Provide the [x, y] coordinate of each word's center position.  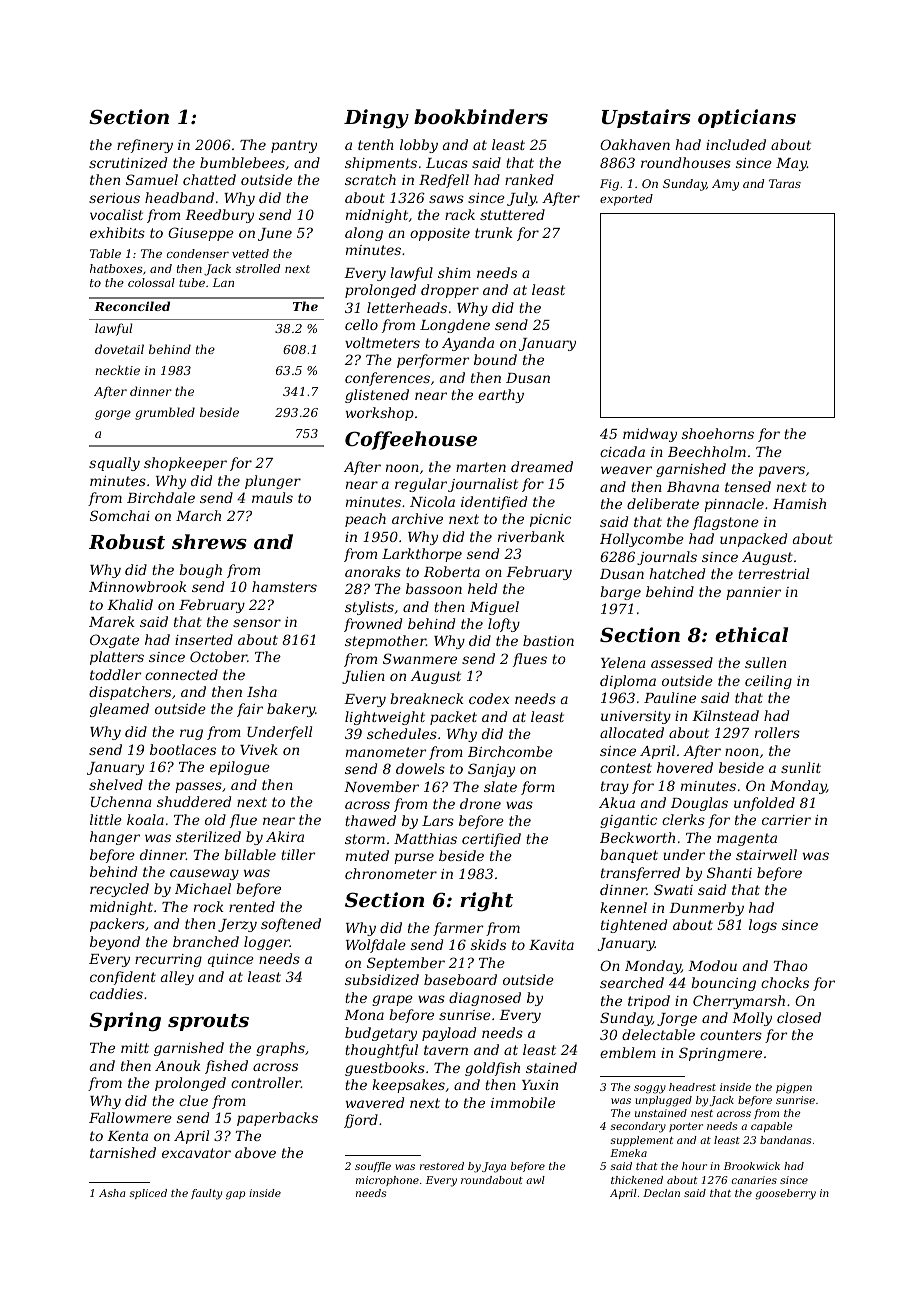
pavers [782, 471]
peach [365, 520]
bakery [291, 710]
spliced [148, 1194]
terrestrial [773, 573]
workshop [380, 414]
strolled [258, 268]
